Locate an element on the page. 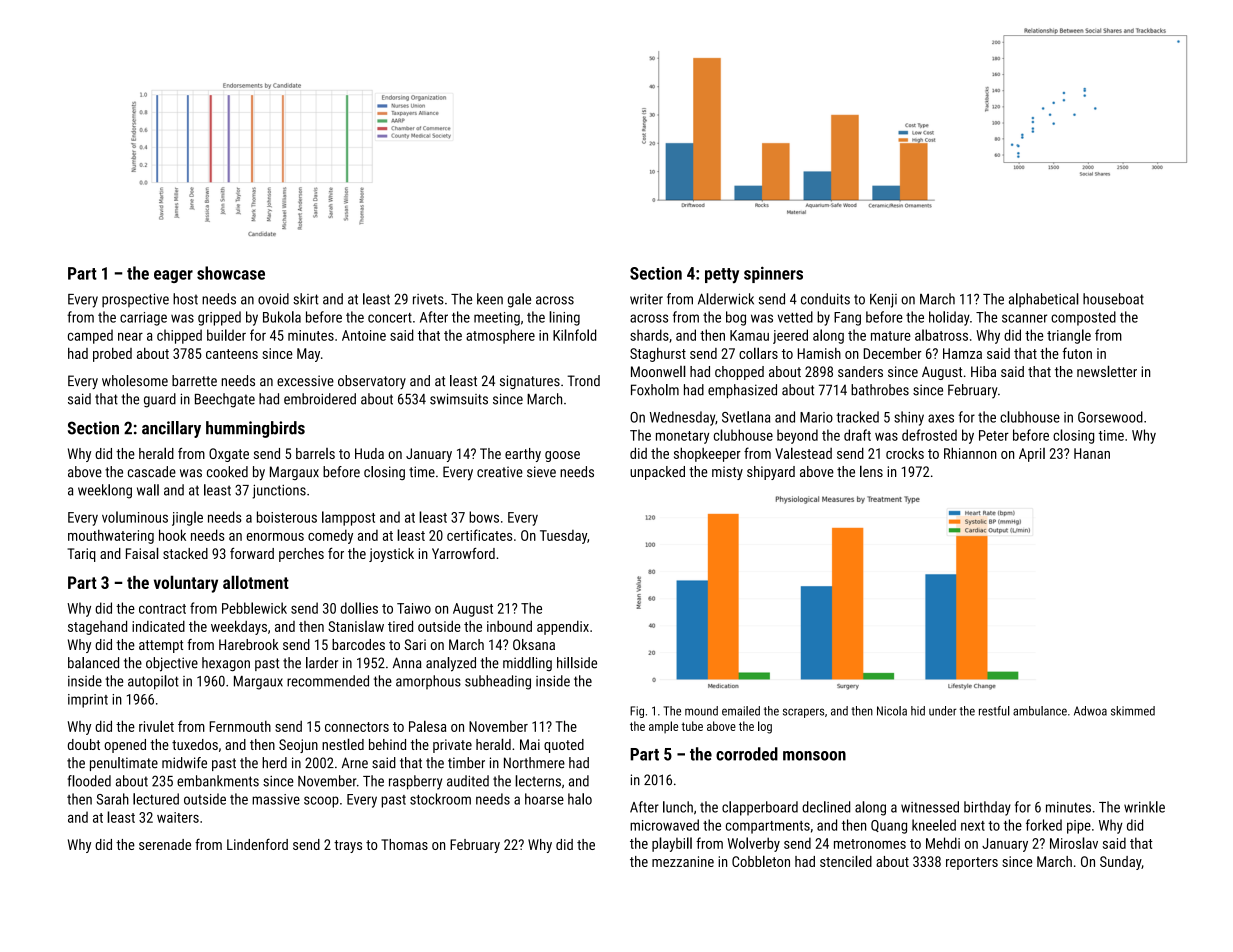 This image has height=952, width=1233. Rhiannon is located at coordinates (970, 453).
